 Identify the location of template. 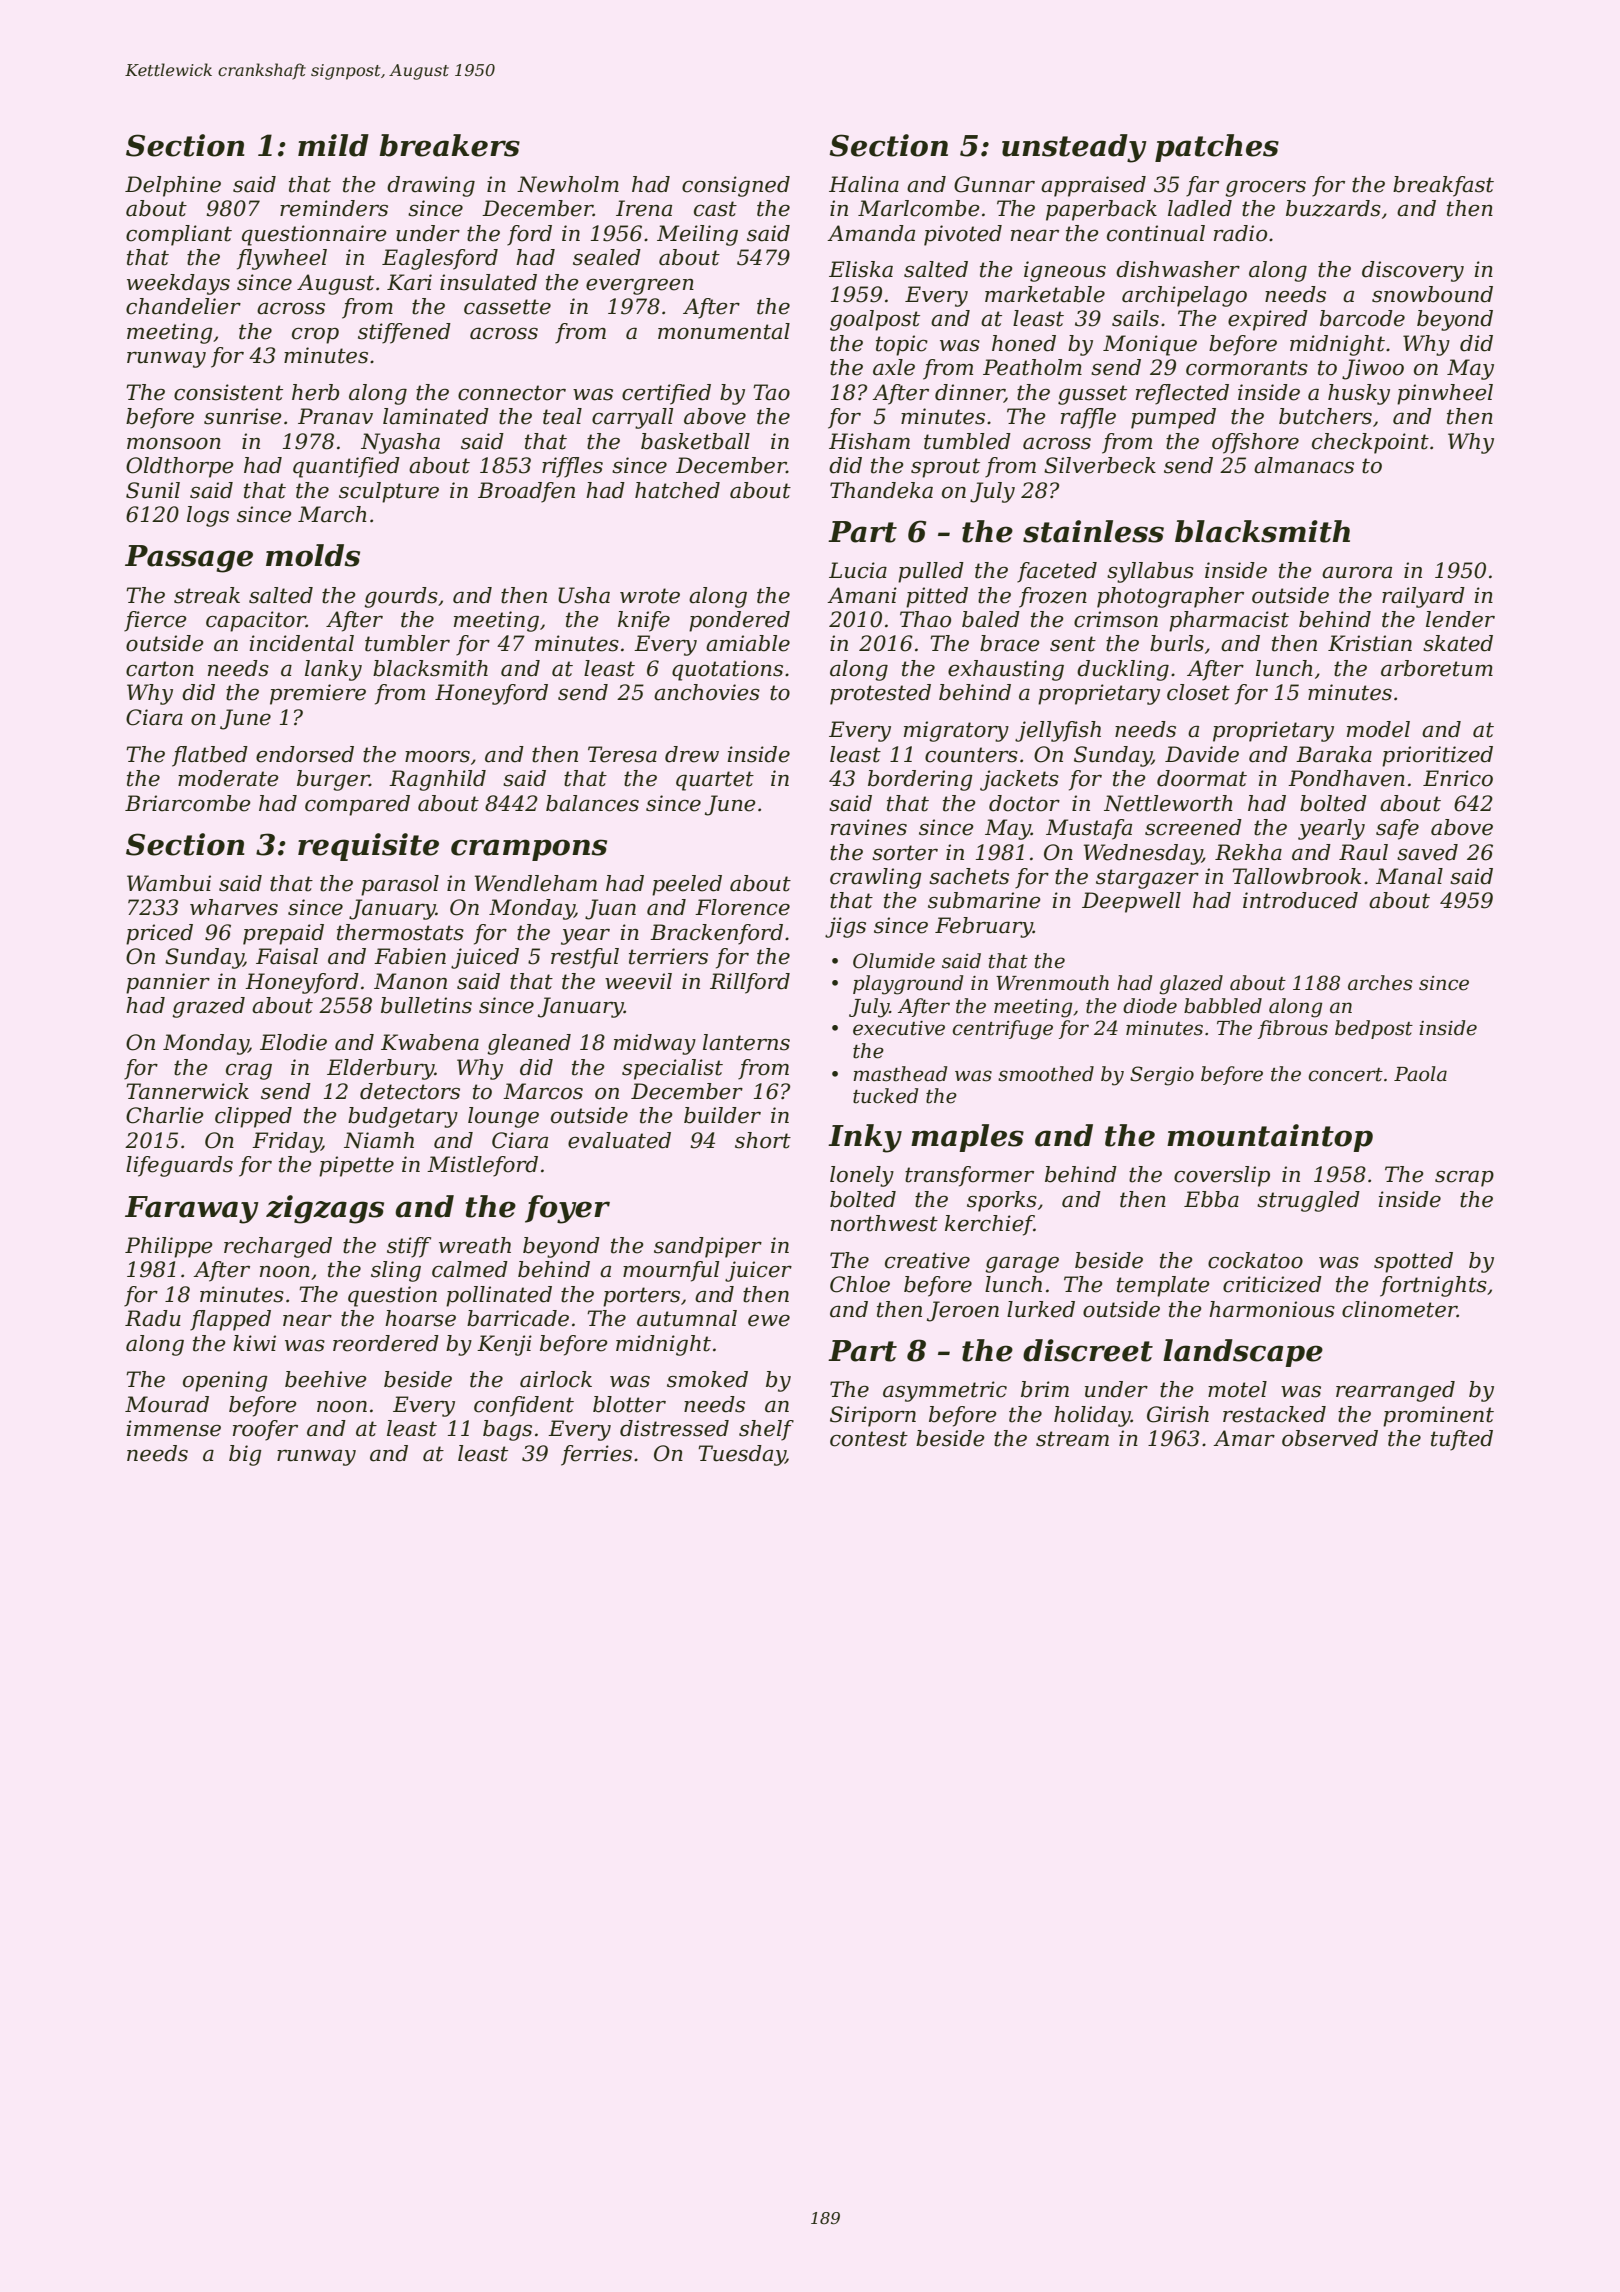
(1163, 1286).
